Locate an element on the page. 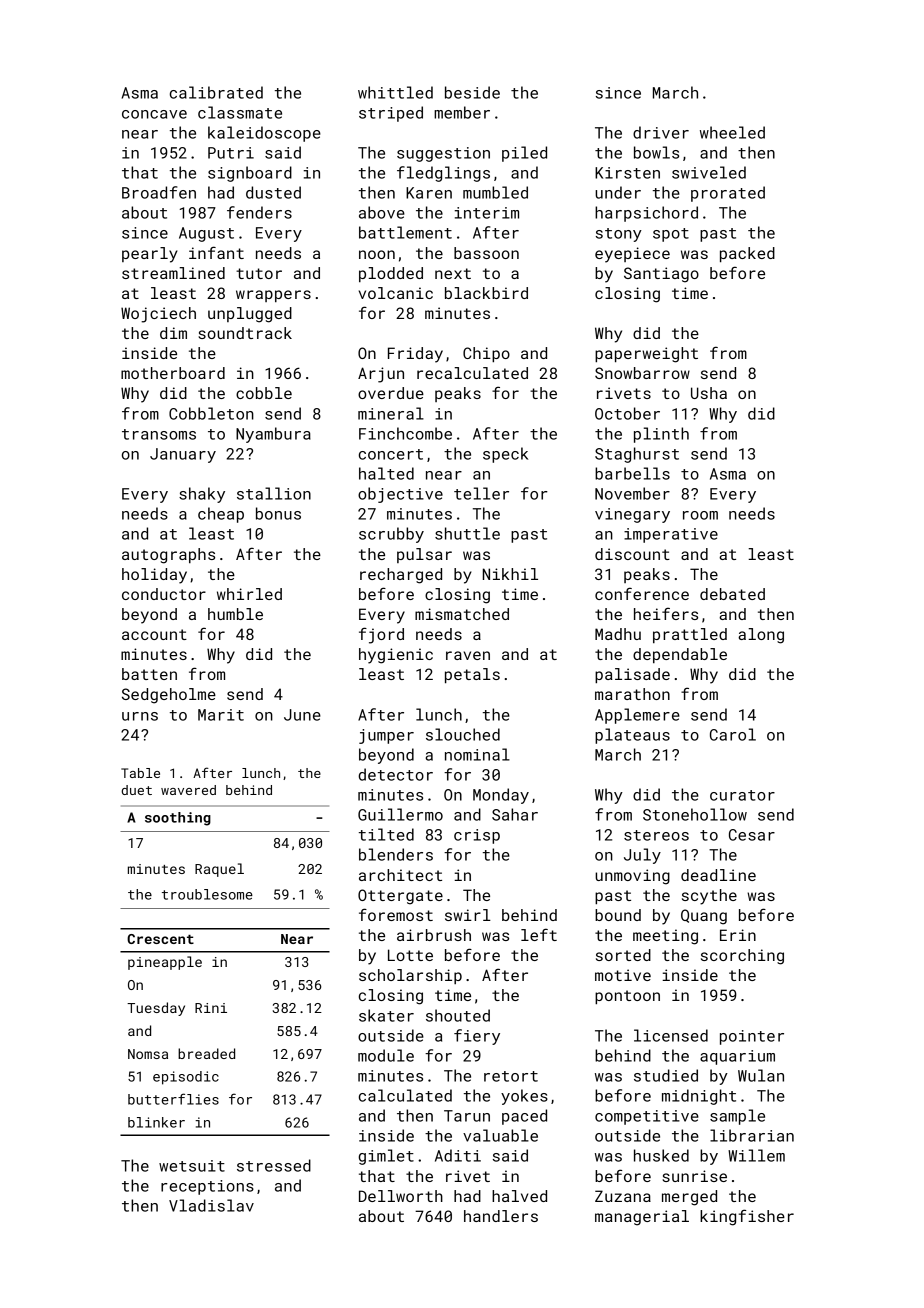  concave is located at coordinates (154, 114).
